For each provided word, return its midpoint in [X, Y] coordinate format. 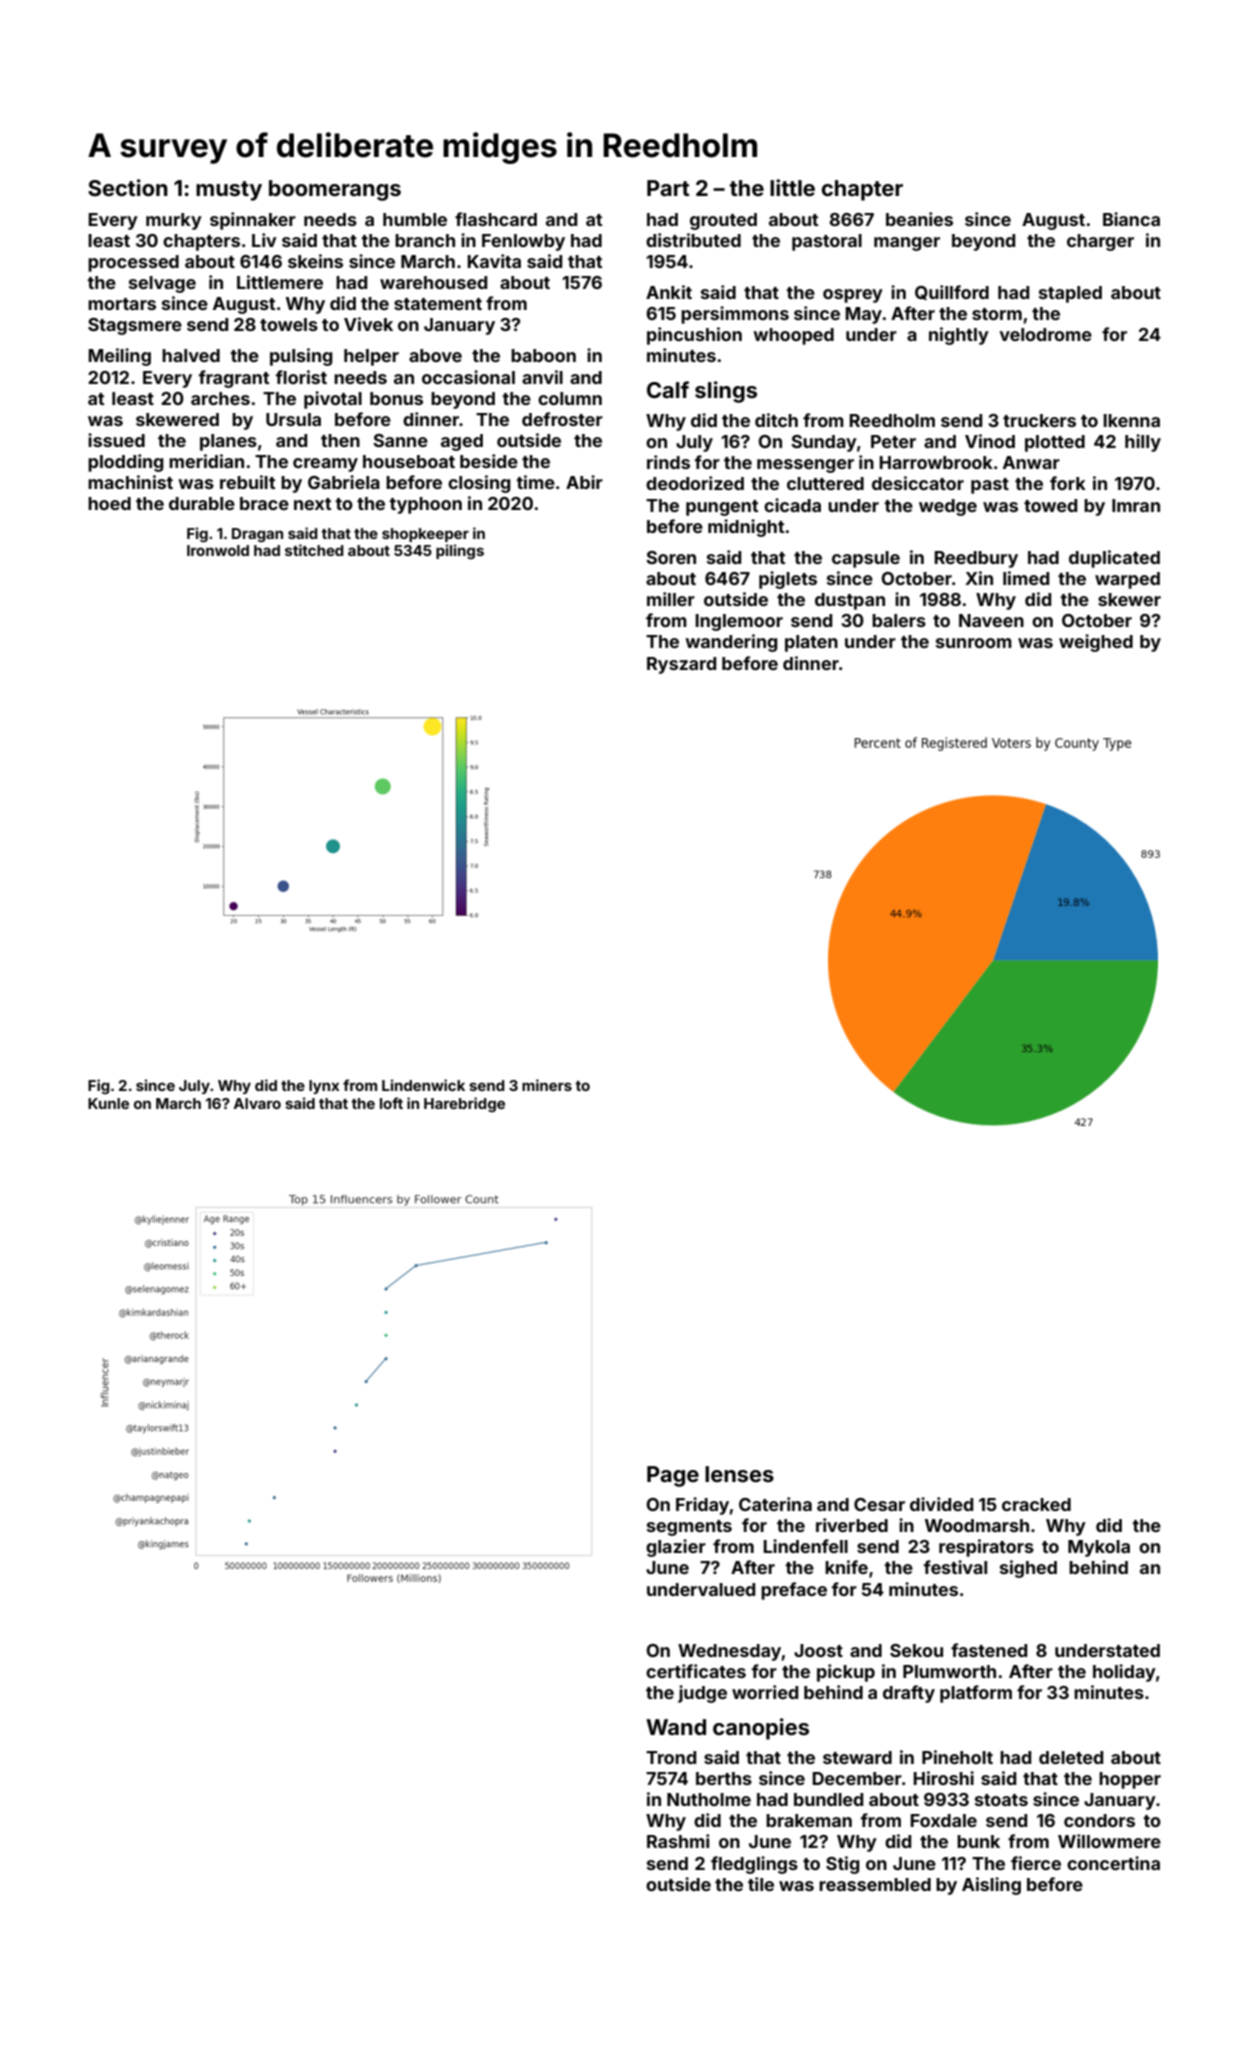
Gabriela [344, 482]
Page [673, 1476]
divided [941, 1504]
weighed [1096, 643]
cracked [1036, 1504]
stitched [314, 550]
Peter [893, 441]
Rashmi [678, 1841]
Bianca [1131, 219]
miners [547, 1085]
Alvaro [257, 1103]
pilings [460, 551]
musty [229, 191]
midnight [746, 528]
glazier [676, 1548]
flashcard [496, 219]
